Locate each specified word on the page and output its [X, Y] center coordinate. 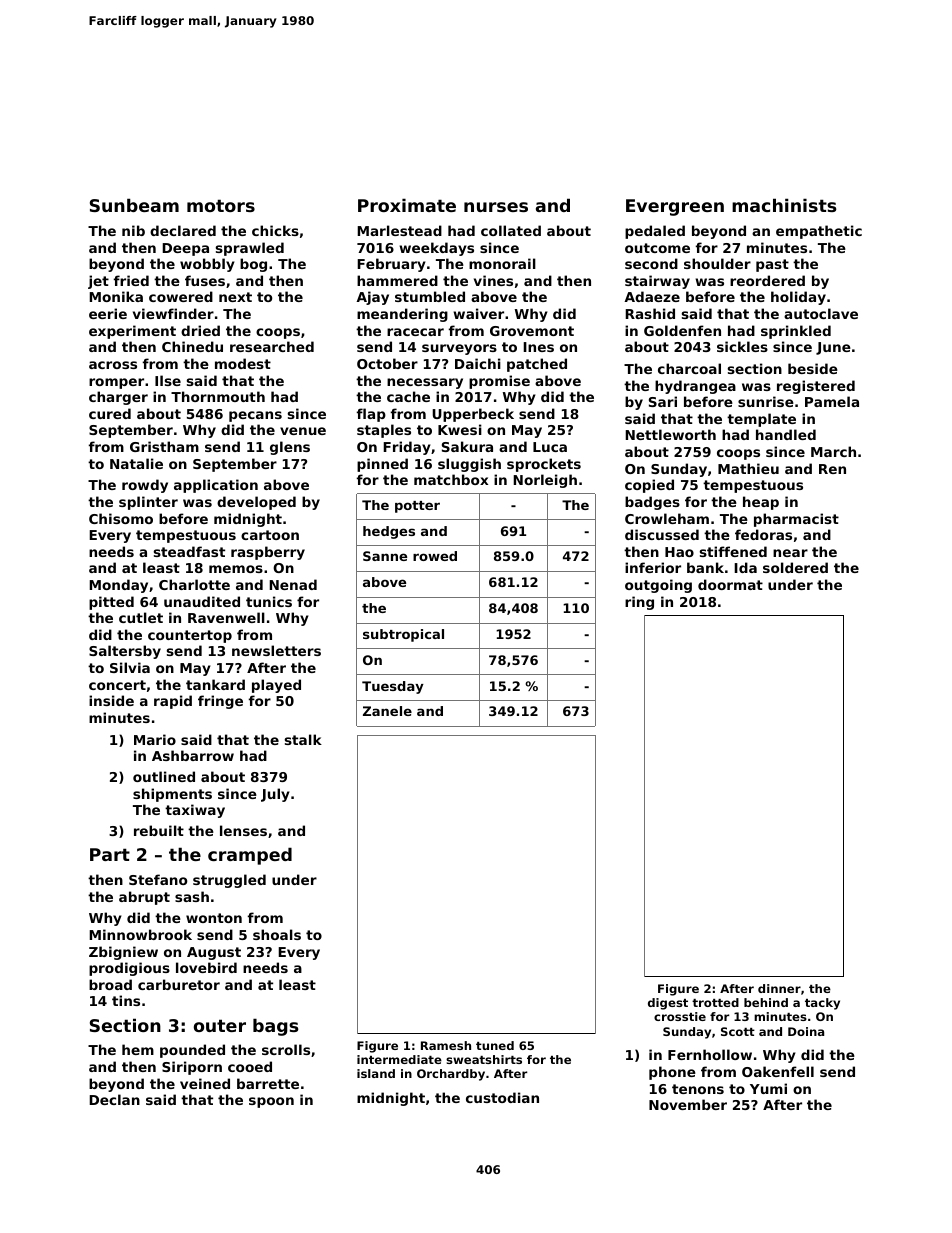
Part [110, 854]
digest [668, 1004]
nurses [496, 207]
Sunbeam [134, 205]
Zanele [387, 711]
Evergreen [675, 207]
